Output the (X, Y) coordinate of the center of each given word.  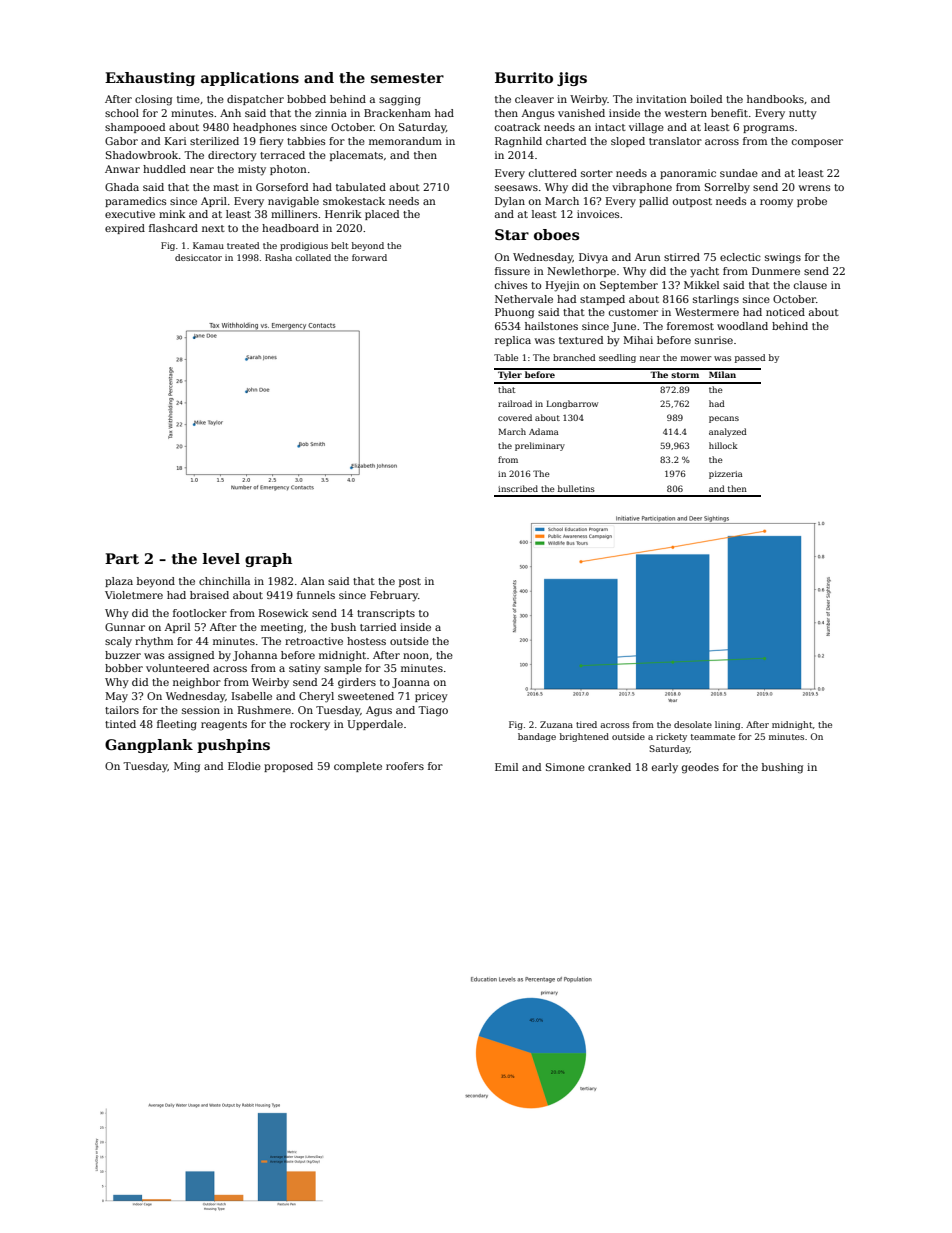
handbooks (775, 99)
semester (407, 78)
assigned (191, 656)
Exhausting (150, 79)
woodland (742, 326)
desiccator (198, 257)
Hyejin (563, 286)
